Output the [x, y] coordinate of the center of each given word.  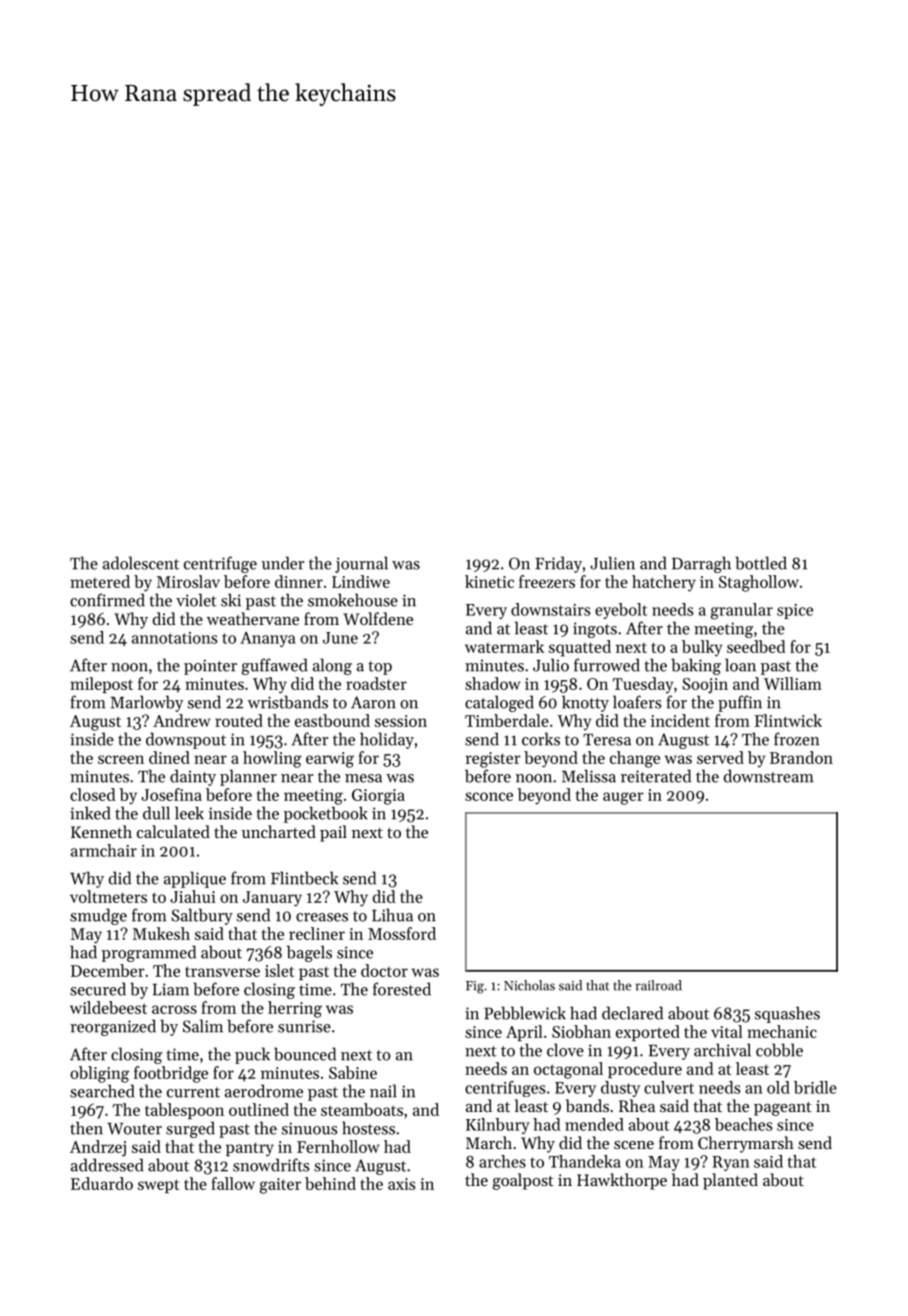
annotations [175, 638]
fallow [233, 1183]
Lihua [392, 915]
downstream [768, 776]
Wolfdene [378, 618]
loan [740, 665]
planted [730, 1181]
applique [195, 879]
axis [402, 1184]
